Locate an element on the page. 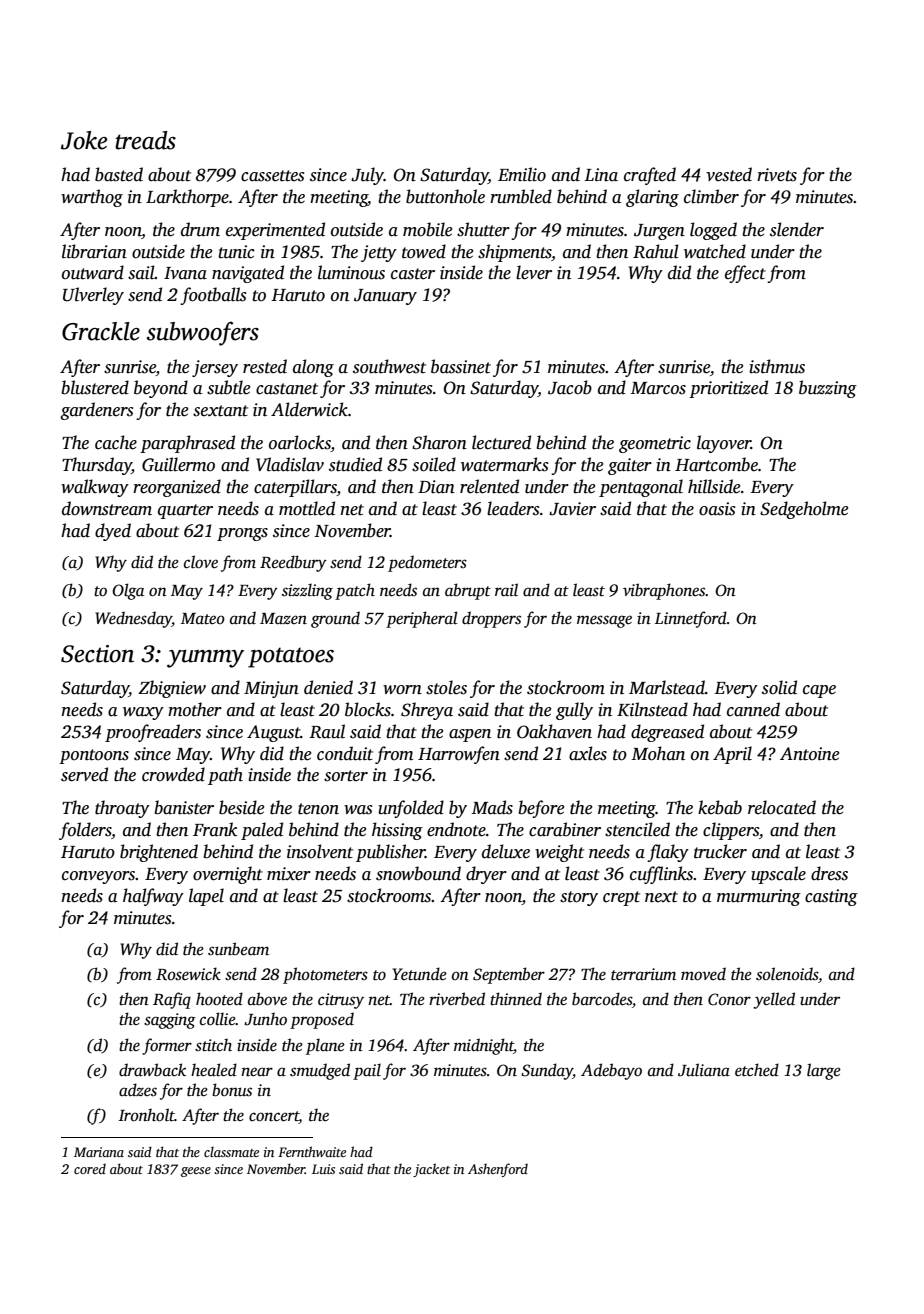 This image has height=1314, width=924. geese is located at coordinates (196, 1172).
